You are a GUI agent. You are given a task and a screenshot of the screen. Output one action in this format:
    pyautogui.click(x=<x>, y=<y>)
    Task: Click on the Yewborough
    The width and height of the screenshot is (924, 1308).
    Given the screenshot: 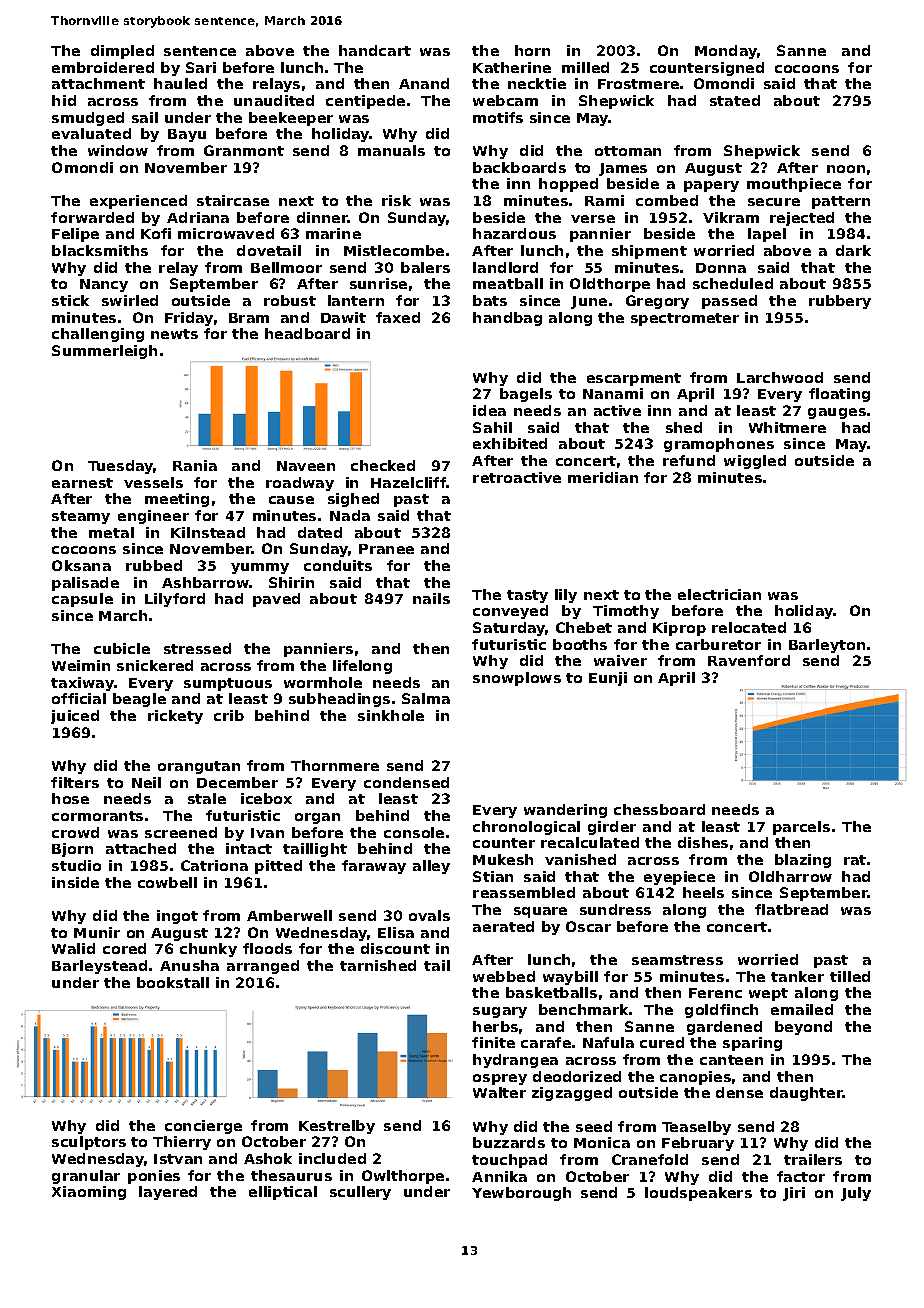 What is the action you would take?
    pyautogui.click(x=521, y=1194)
